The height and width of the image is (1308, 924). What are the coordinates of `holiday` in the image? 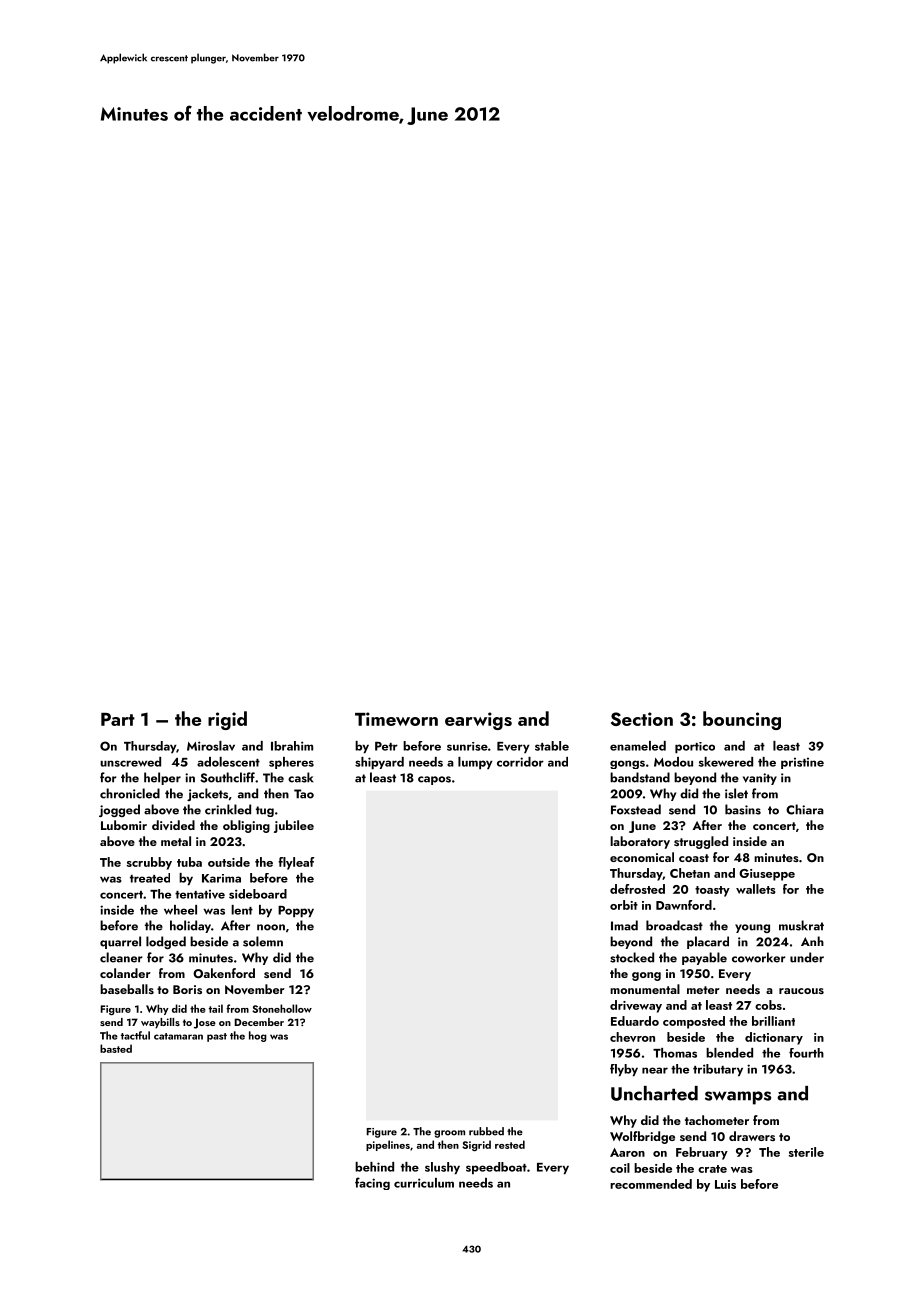 It's located at (190, 926).
